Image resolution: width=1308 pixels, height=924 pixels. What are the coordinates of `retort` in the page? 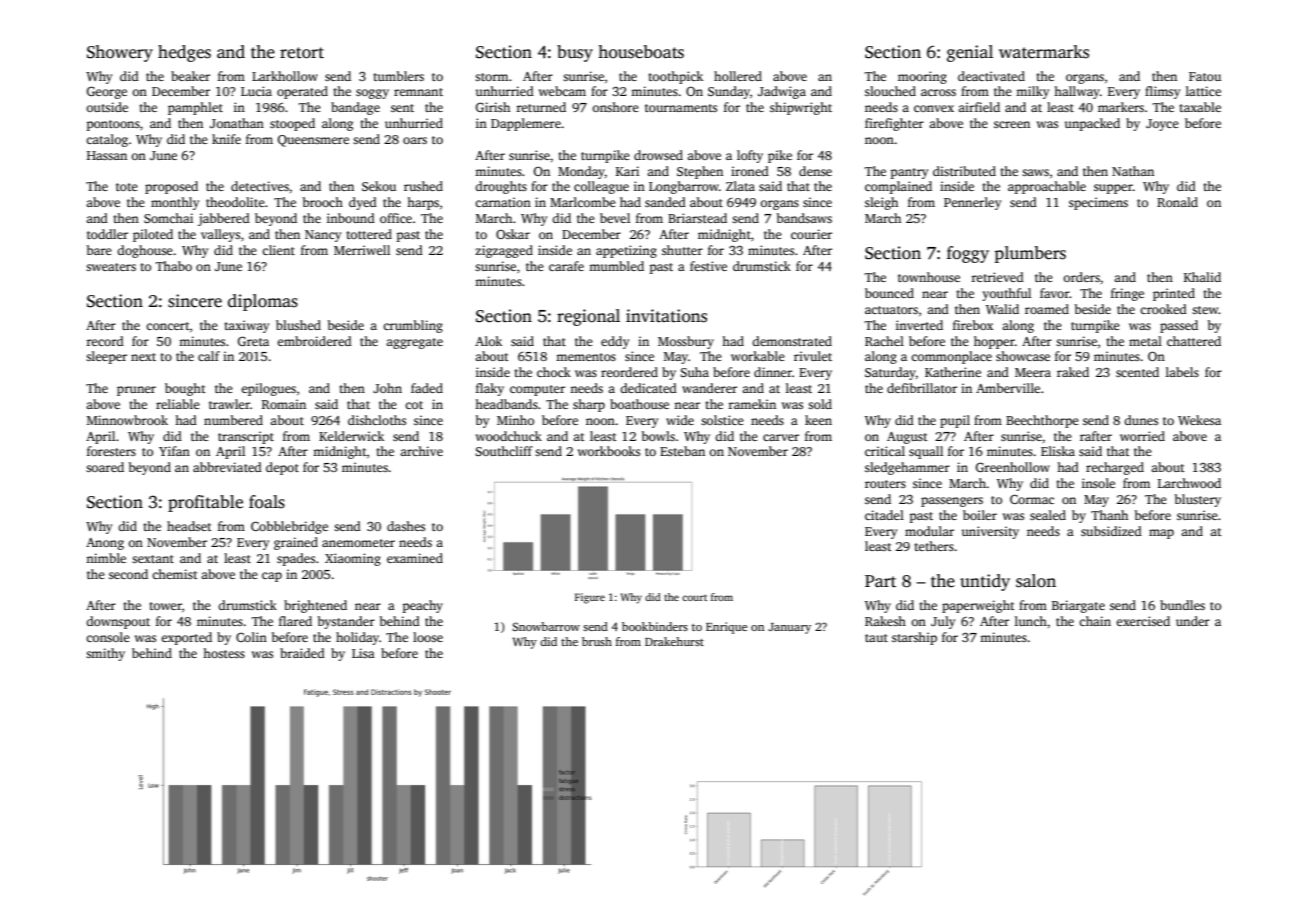 It's located at (302, 53).
